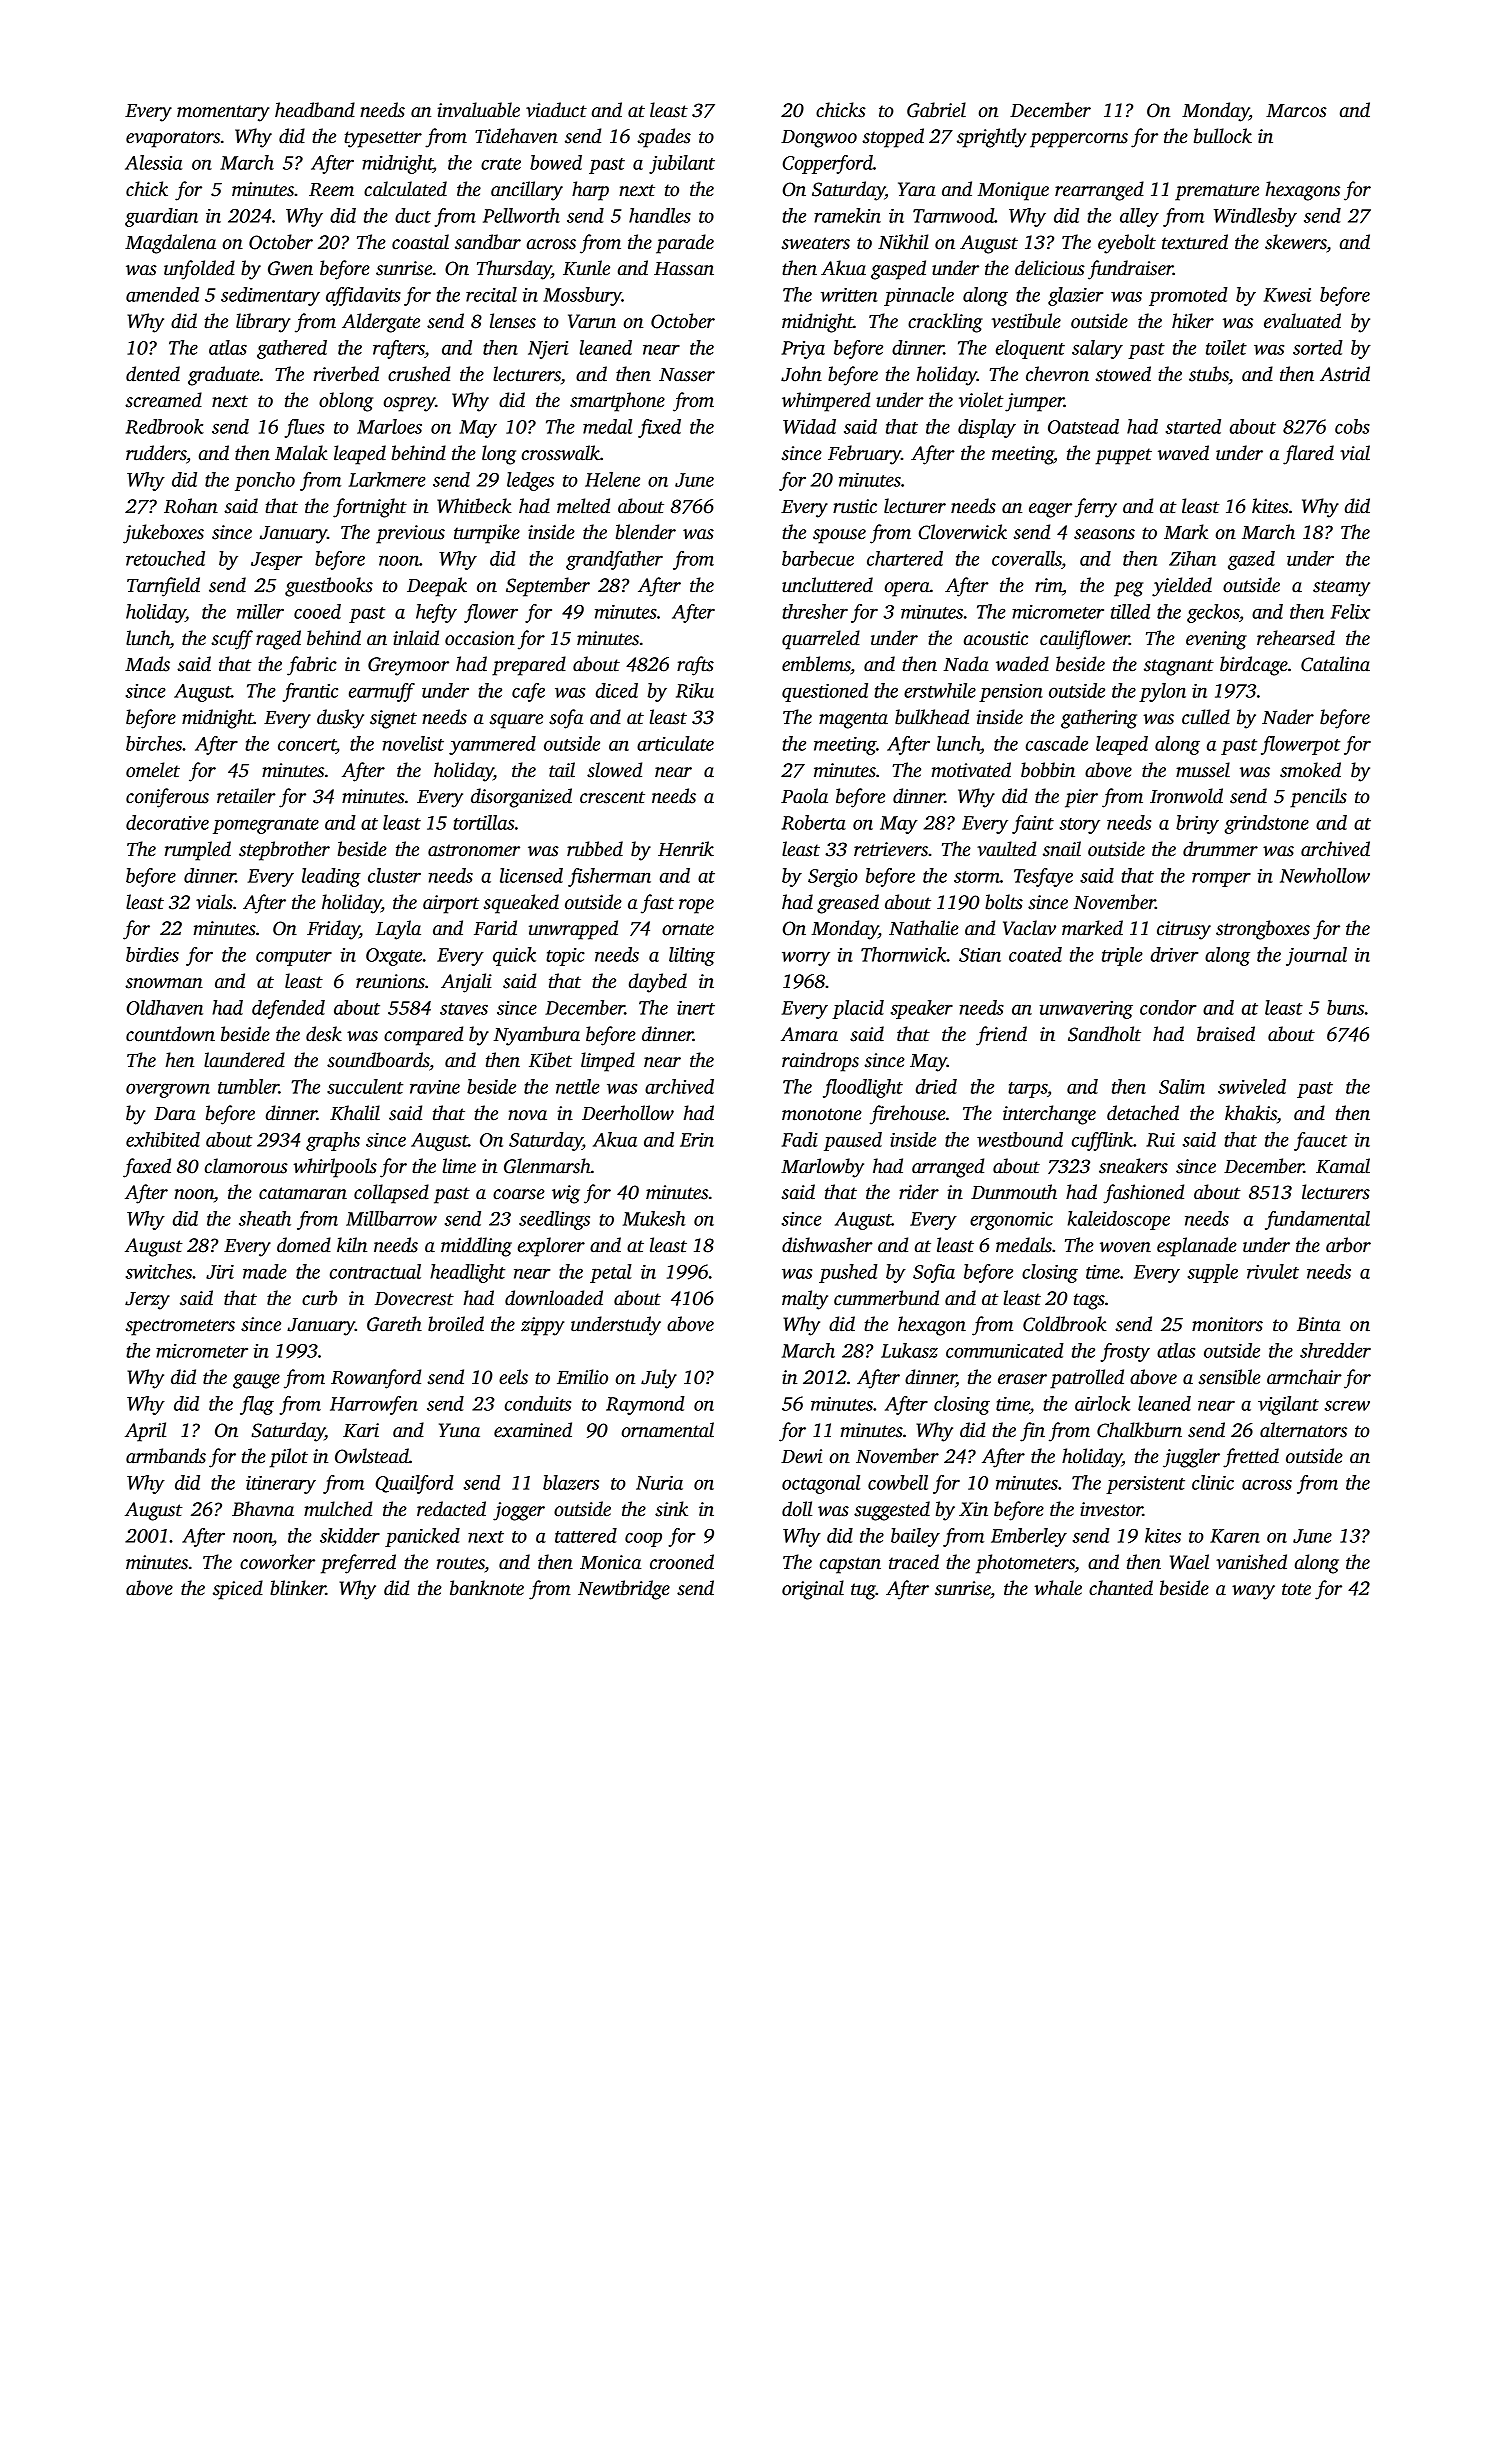 This screenshot has height=2464, width=1496. Describe the element at coordinates (223, 113) in the screenshot. I see `momentary` at that location.
